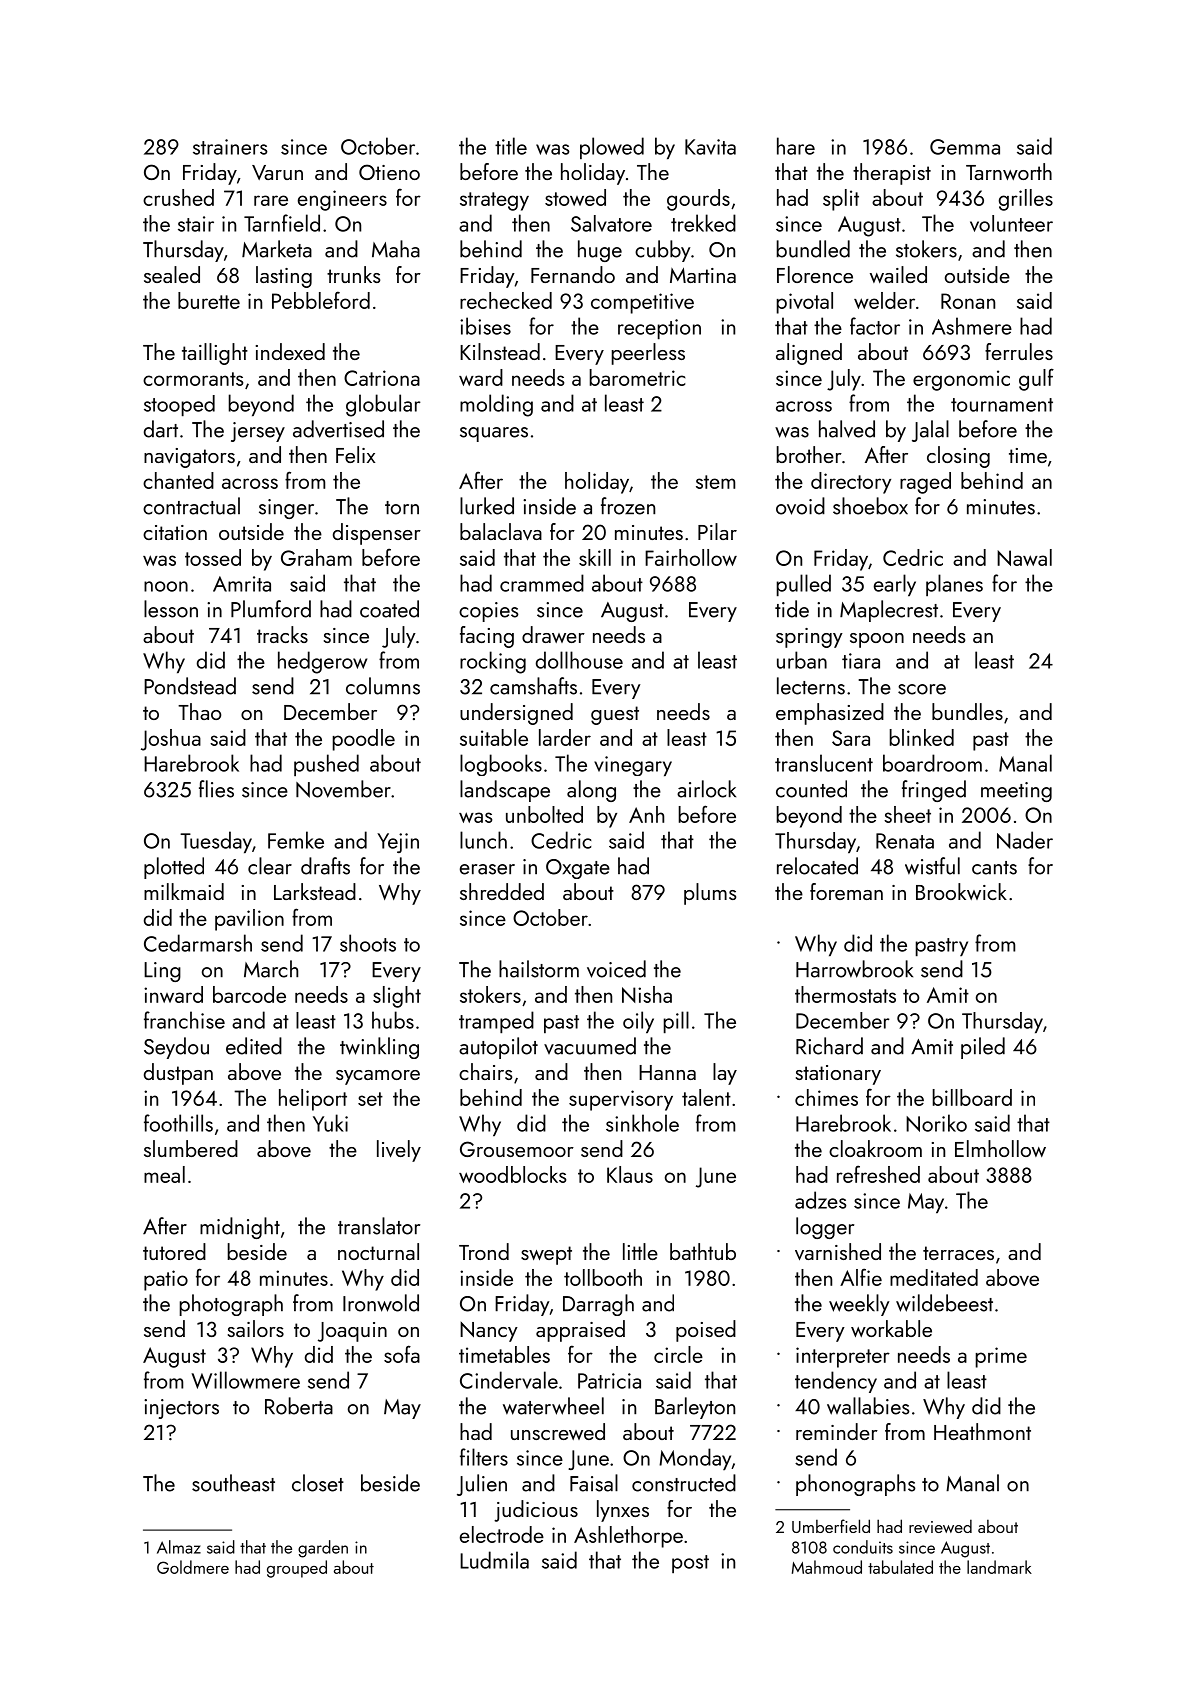 This document has height=1692, width=1196. Describe the element at coordinates (193, 1567) in the document. I see `Goldmere` at that location.
